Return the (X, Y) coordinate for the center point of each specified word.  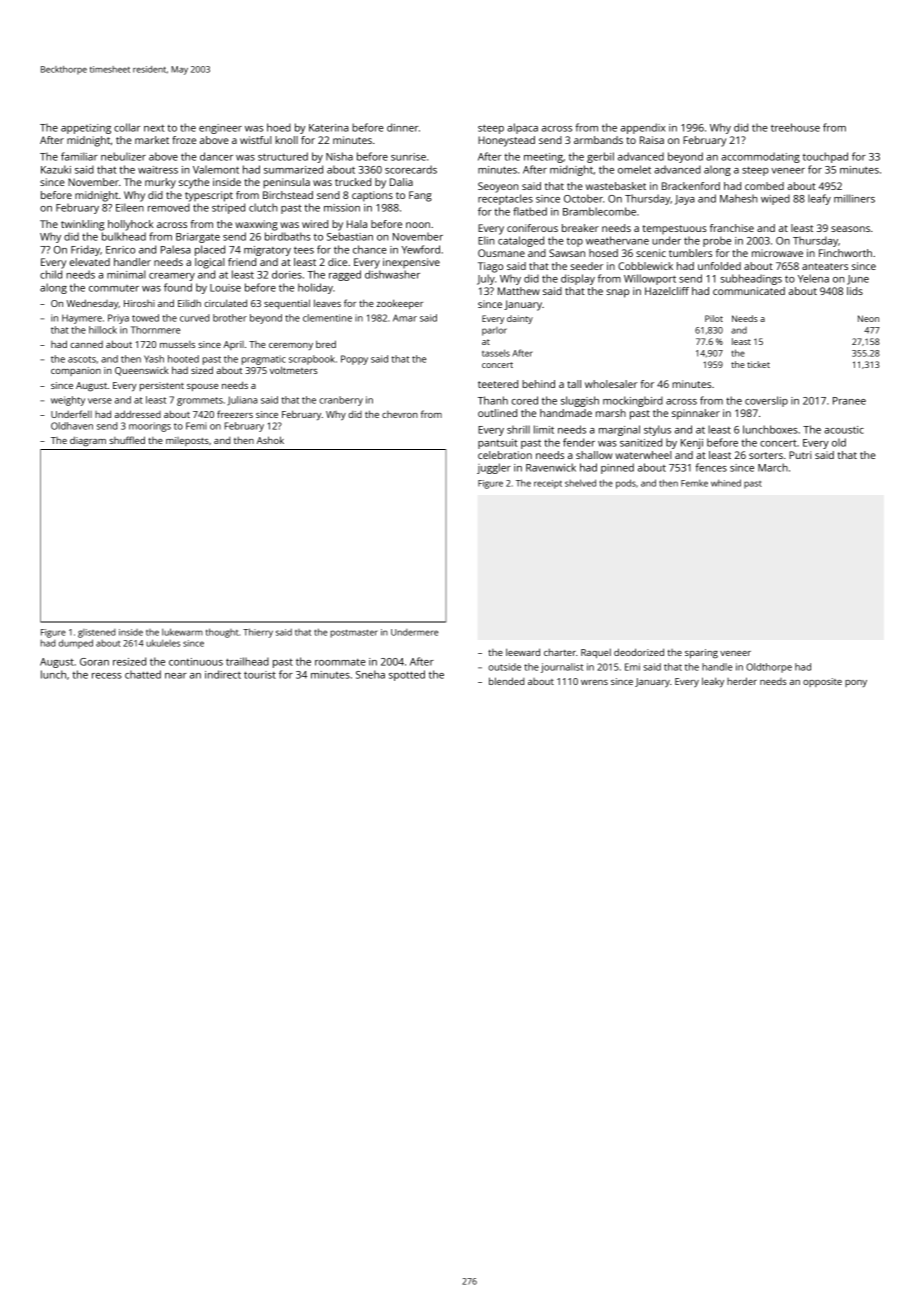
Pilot (714, 318)
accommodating (760, 157)
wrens (594, 682)
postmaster (354, 633)
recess (107, 676)
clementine (327, 318)
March (773, 467)
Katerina (329, 128)
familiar (79, 156)
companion (76, 371)
